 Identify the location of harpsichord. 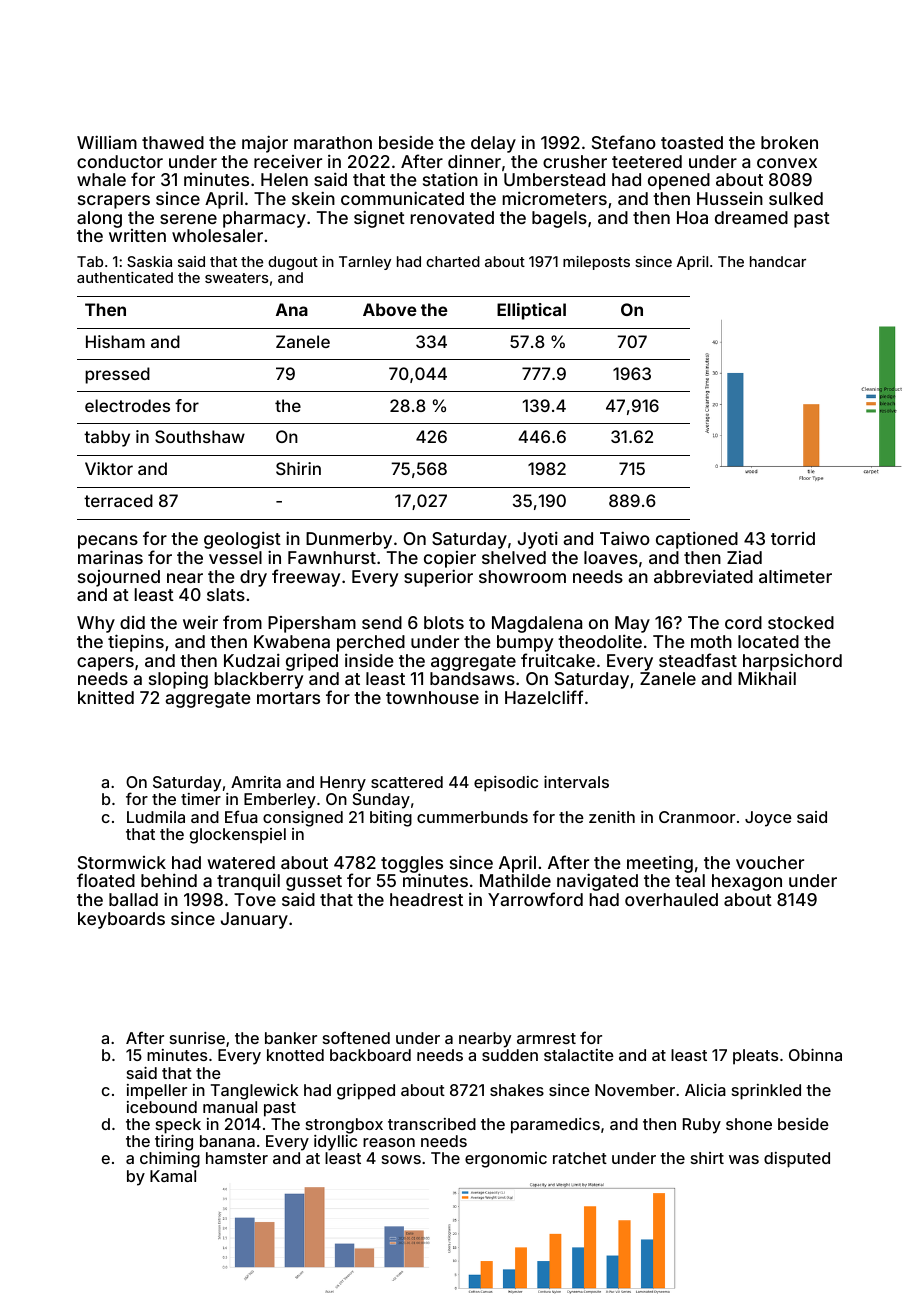
(792, 662).
